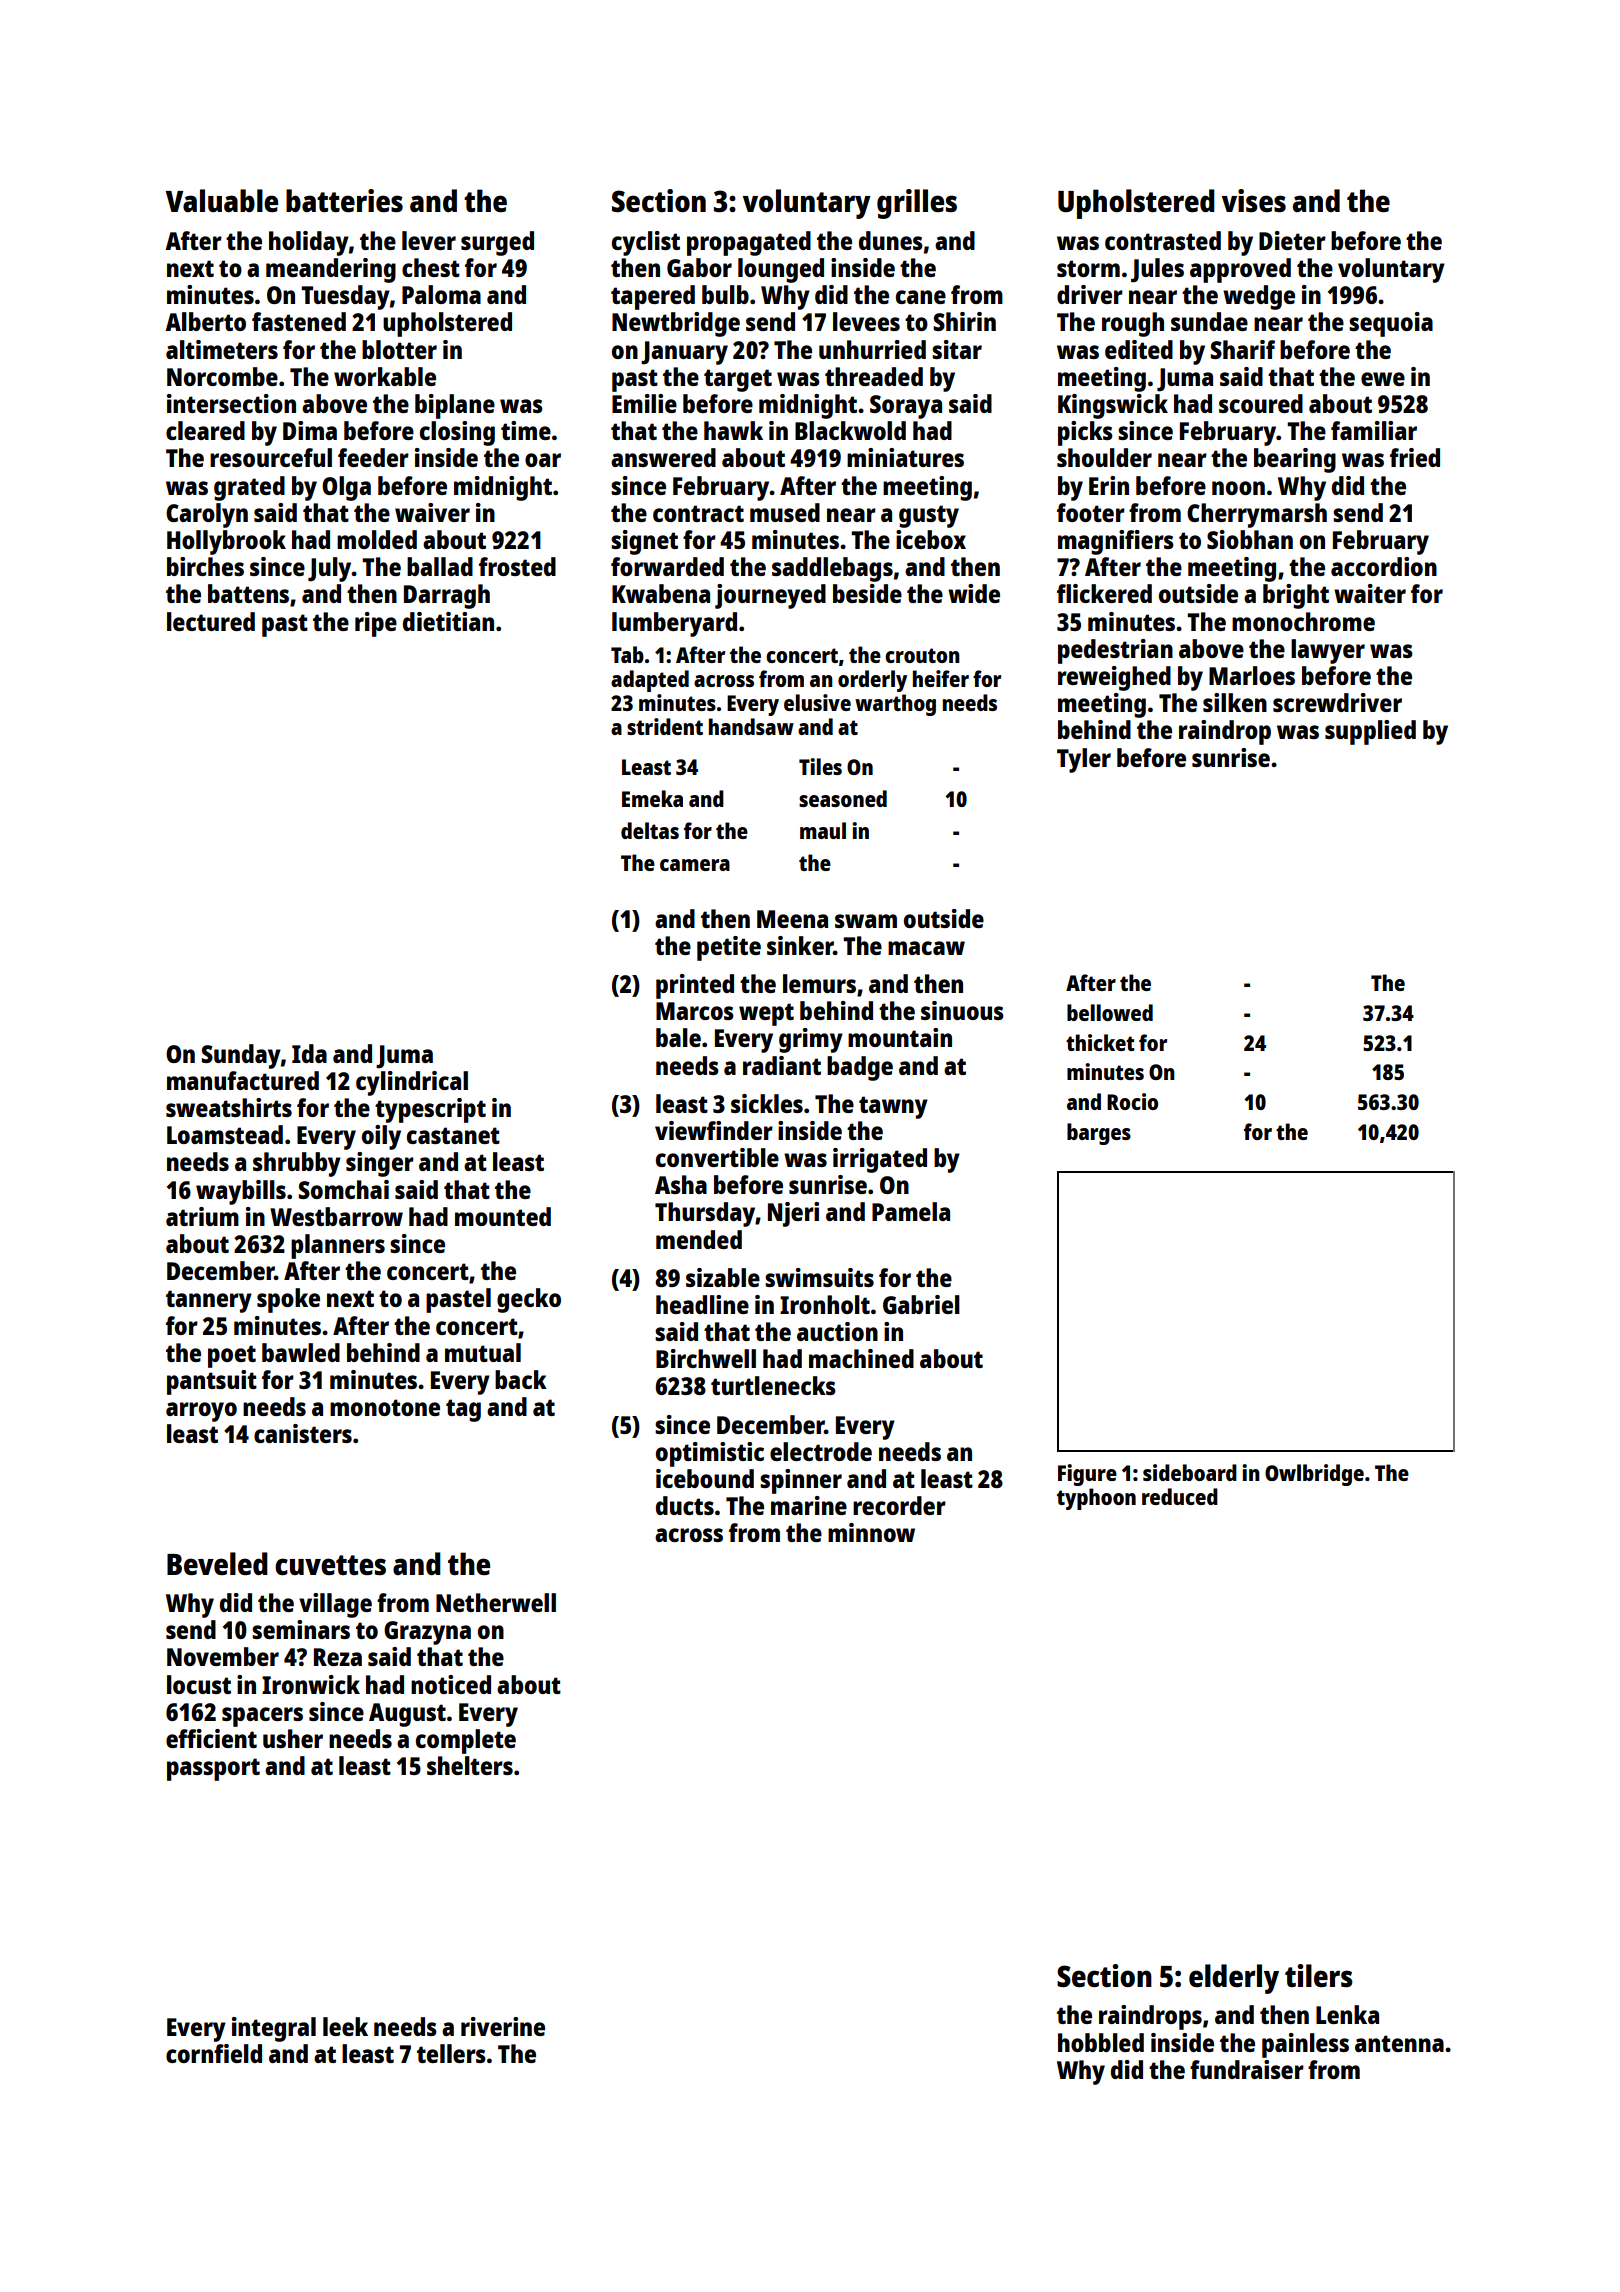 The width and height of the screenshot is (1620, 2292). Describe the element at coordinates (1099, 1134) in the screenshot. I see `barges` at that location.
